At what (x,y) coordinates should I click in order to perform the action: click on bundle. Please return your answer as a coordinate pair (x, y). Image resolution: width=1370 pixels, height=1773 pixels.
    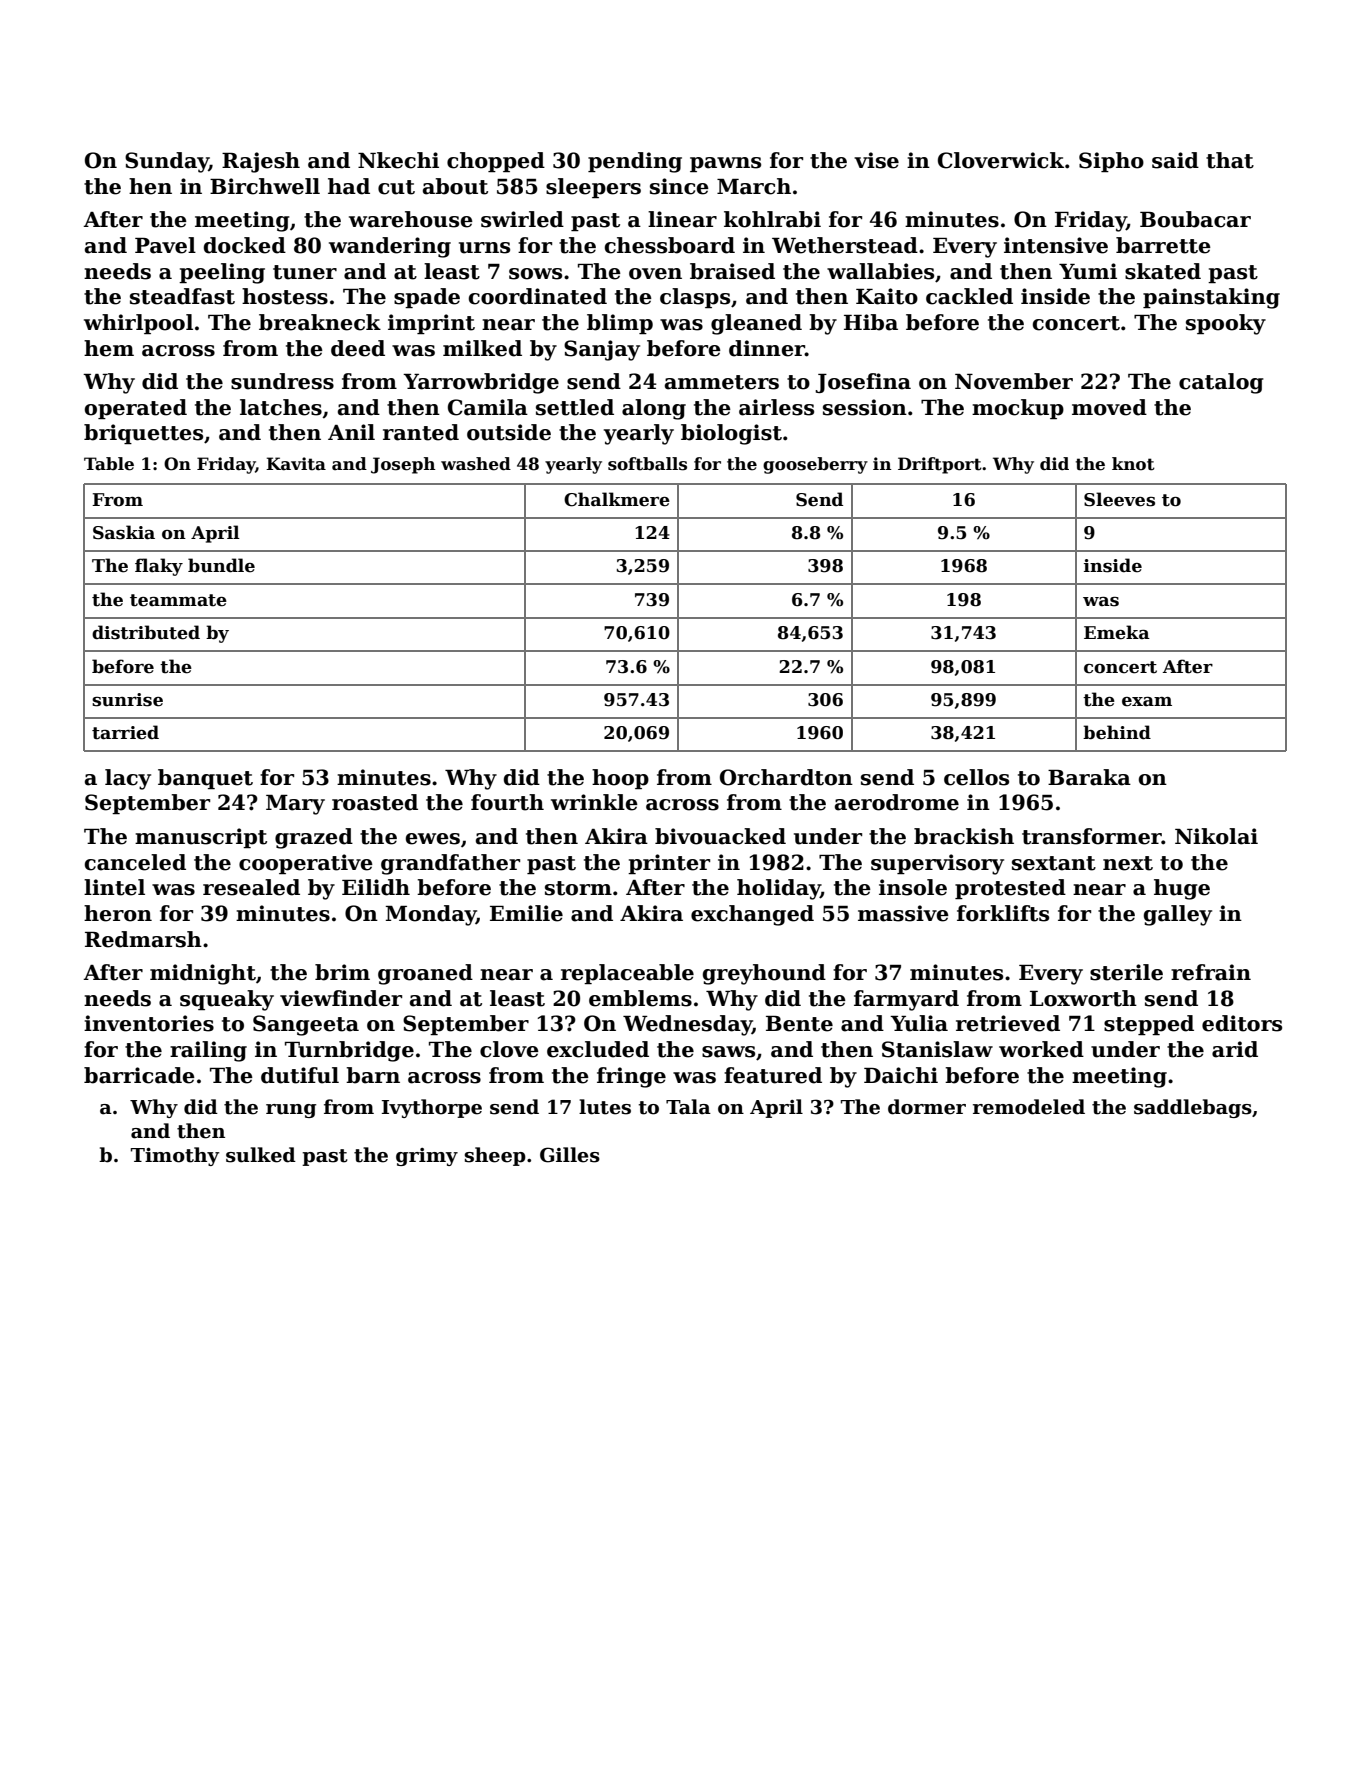
    Looking at the image, I should click on (221, 565).
